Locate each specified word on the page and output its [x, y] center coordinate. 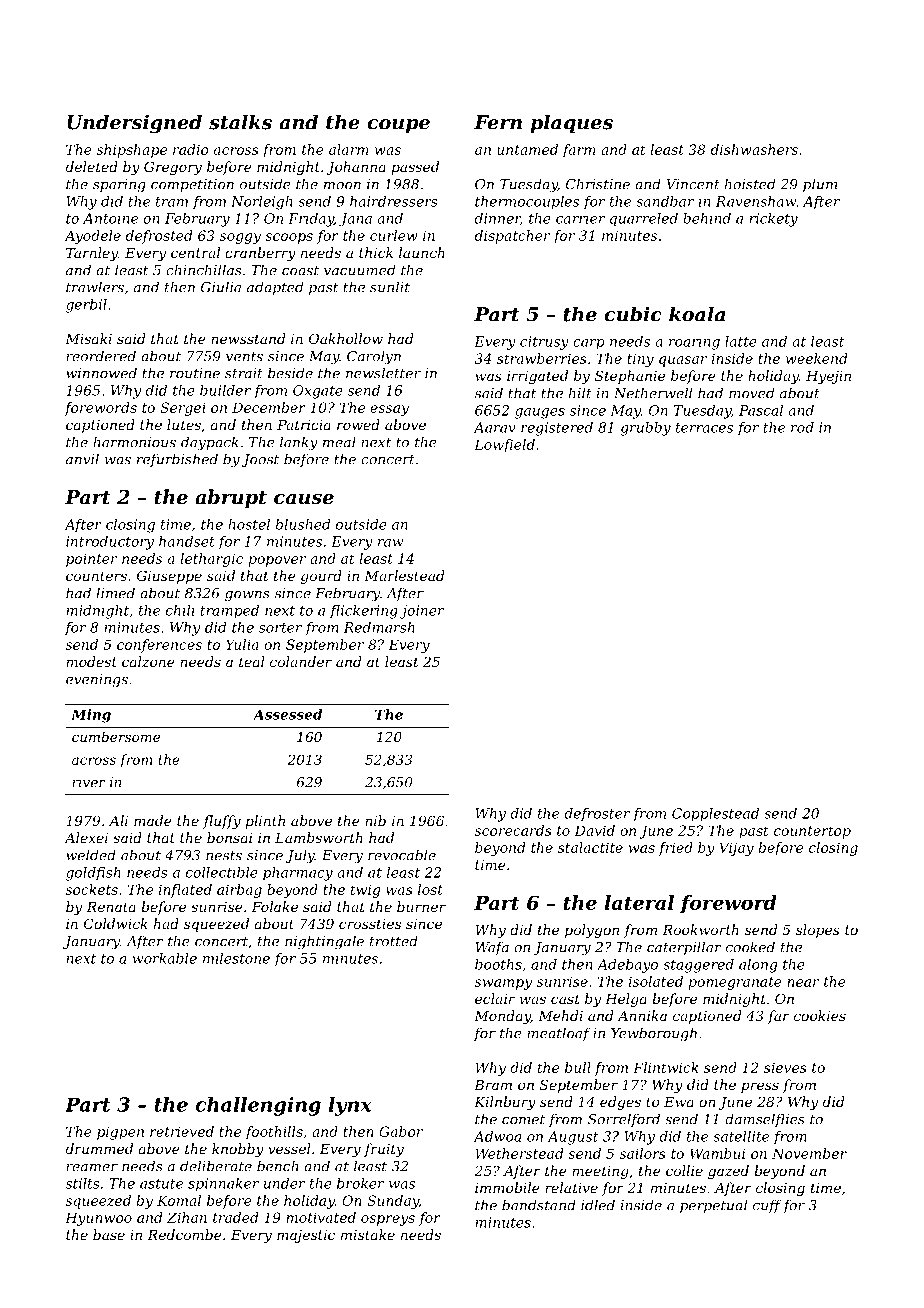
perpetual [713, 1206]
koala [697, 314]
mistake [368, 1234]
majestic [306, 1236]
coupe [398, 126]
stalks [240, 122]
